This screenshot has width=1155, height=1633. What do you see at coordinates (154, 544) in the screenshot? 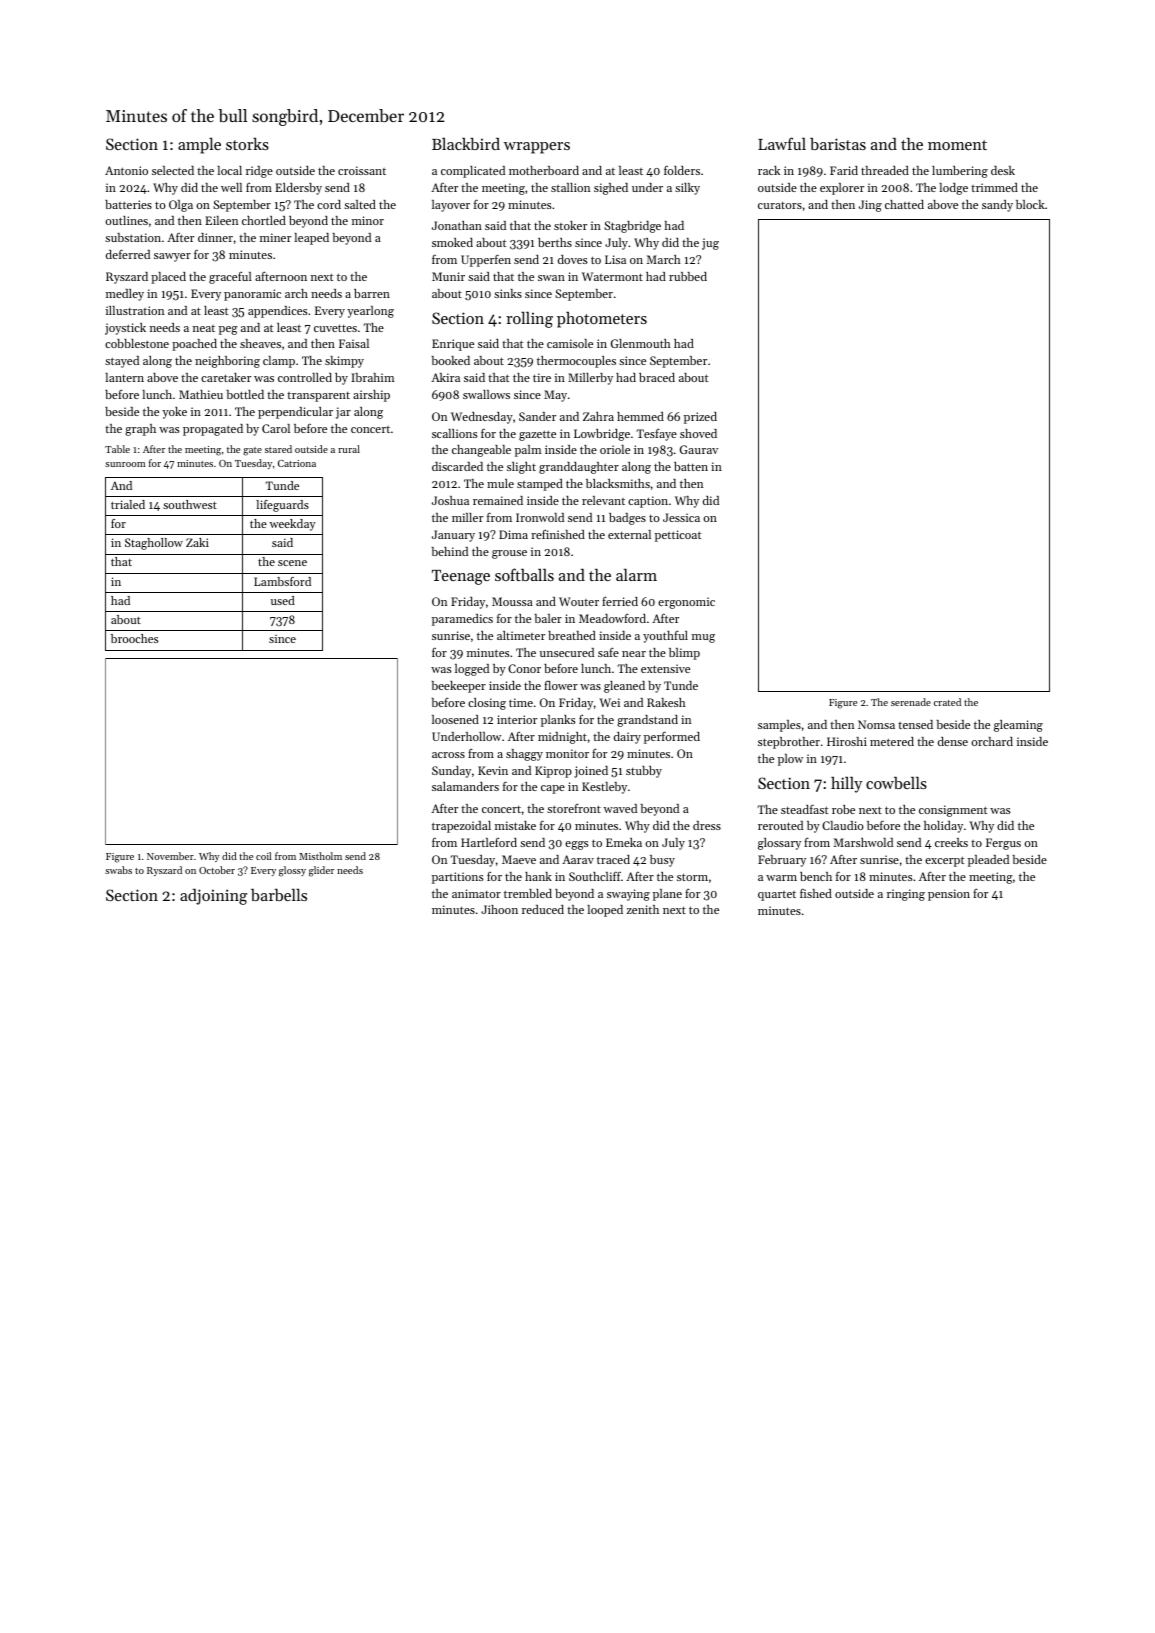
I see `Staghollow` at bounding box center [154, 544].
